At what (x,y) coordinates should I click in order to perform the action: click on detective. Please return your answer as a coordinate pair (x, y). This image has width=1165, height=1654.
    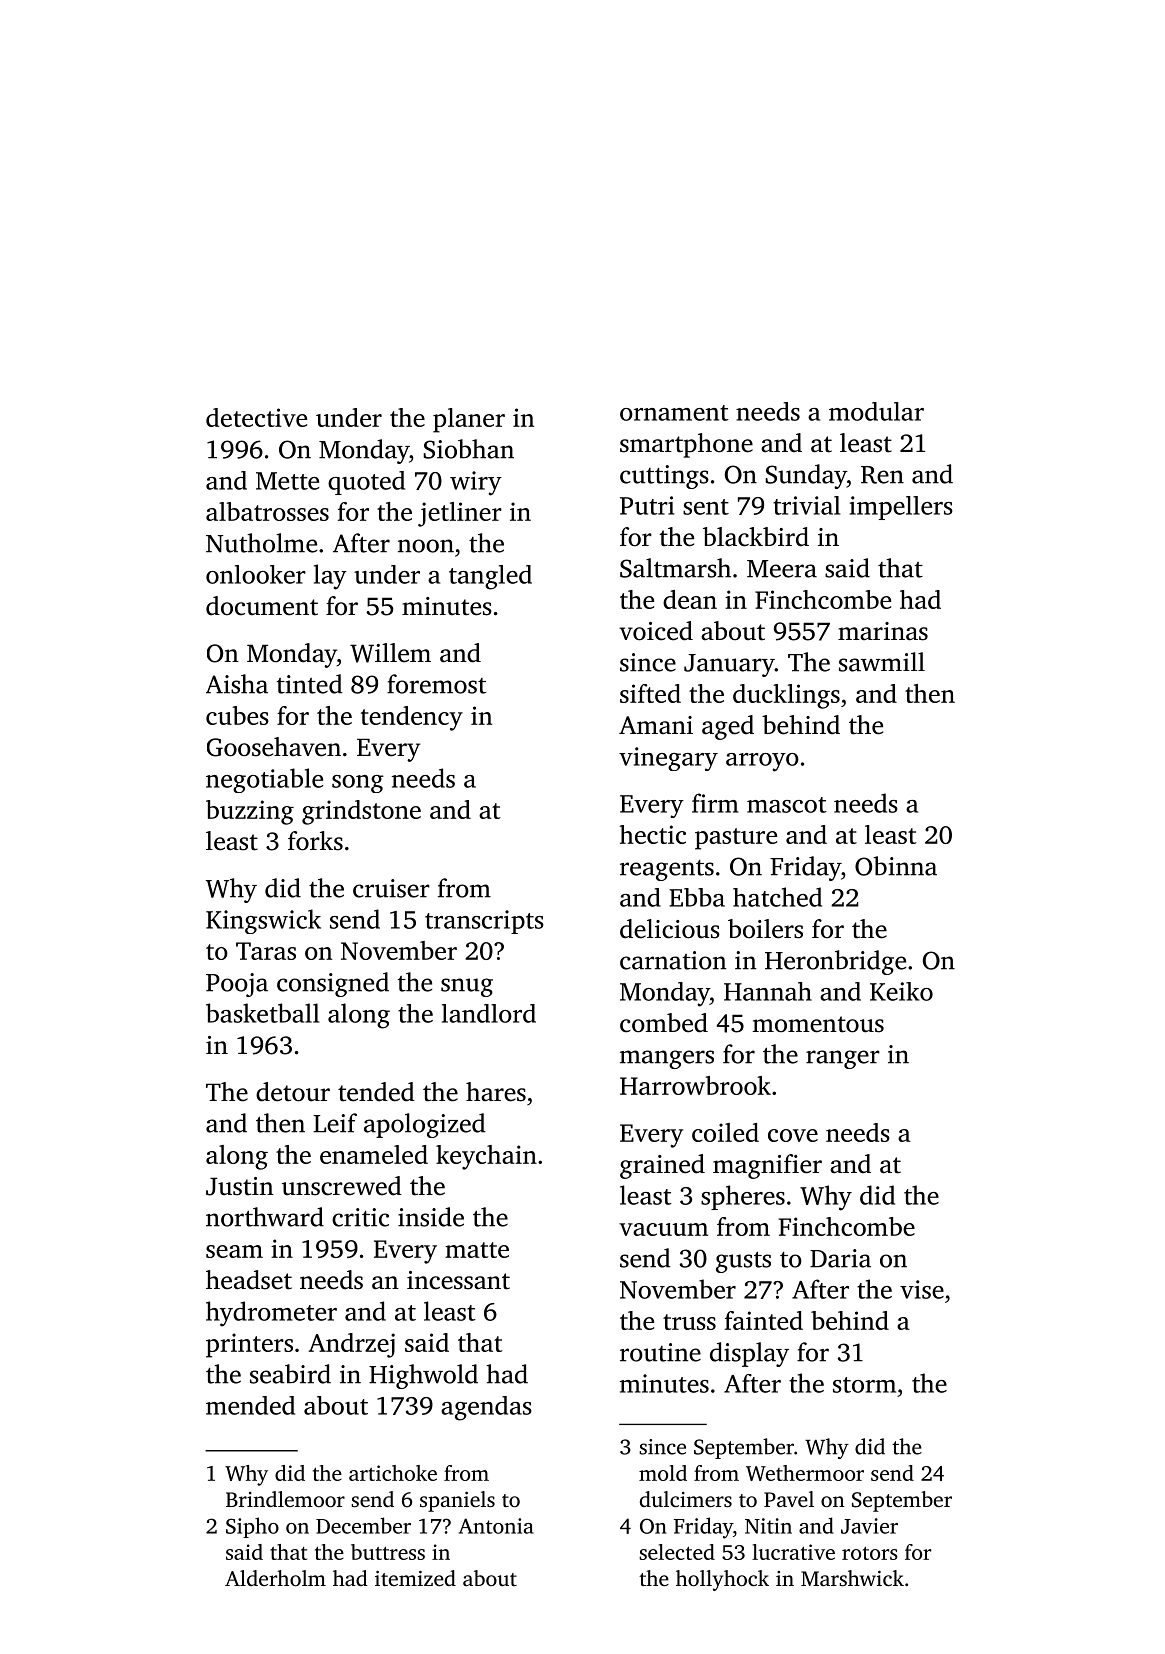
    Looking at the image, I should click on (256, 417).
